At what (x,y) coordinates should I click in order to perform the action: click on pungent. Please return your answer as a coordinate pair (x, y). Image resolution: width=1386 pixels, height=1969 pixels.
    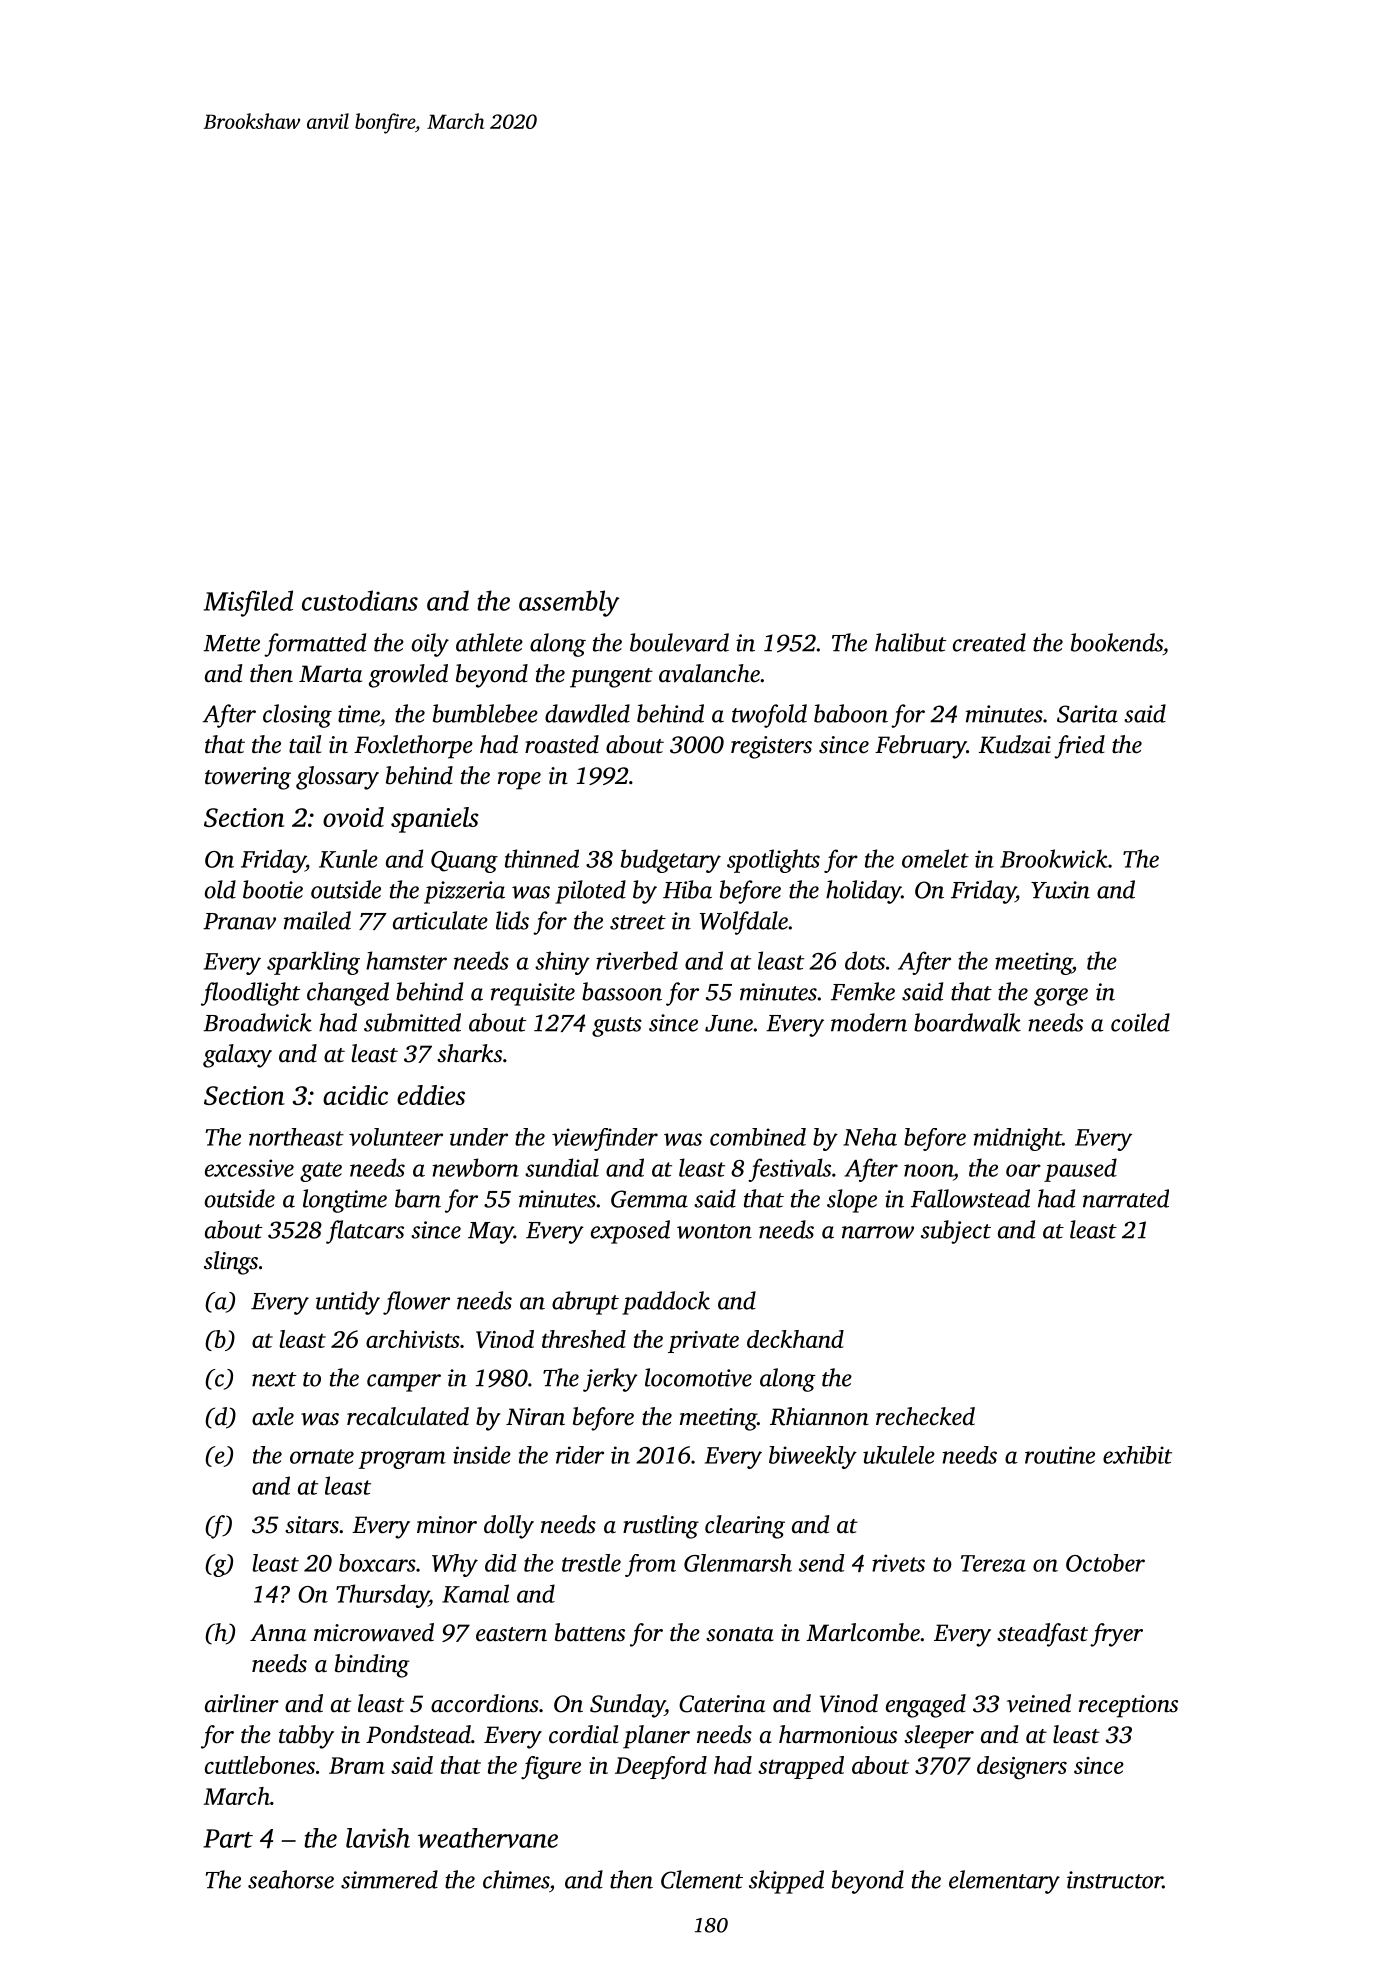
    Looking at the image, I should click on (611, 678).
